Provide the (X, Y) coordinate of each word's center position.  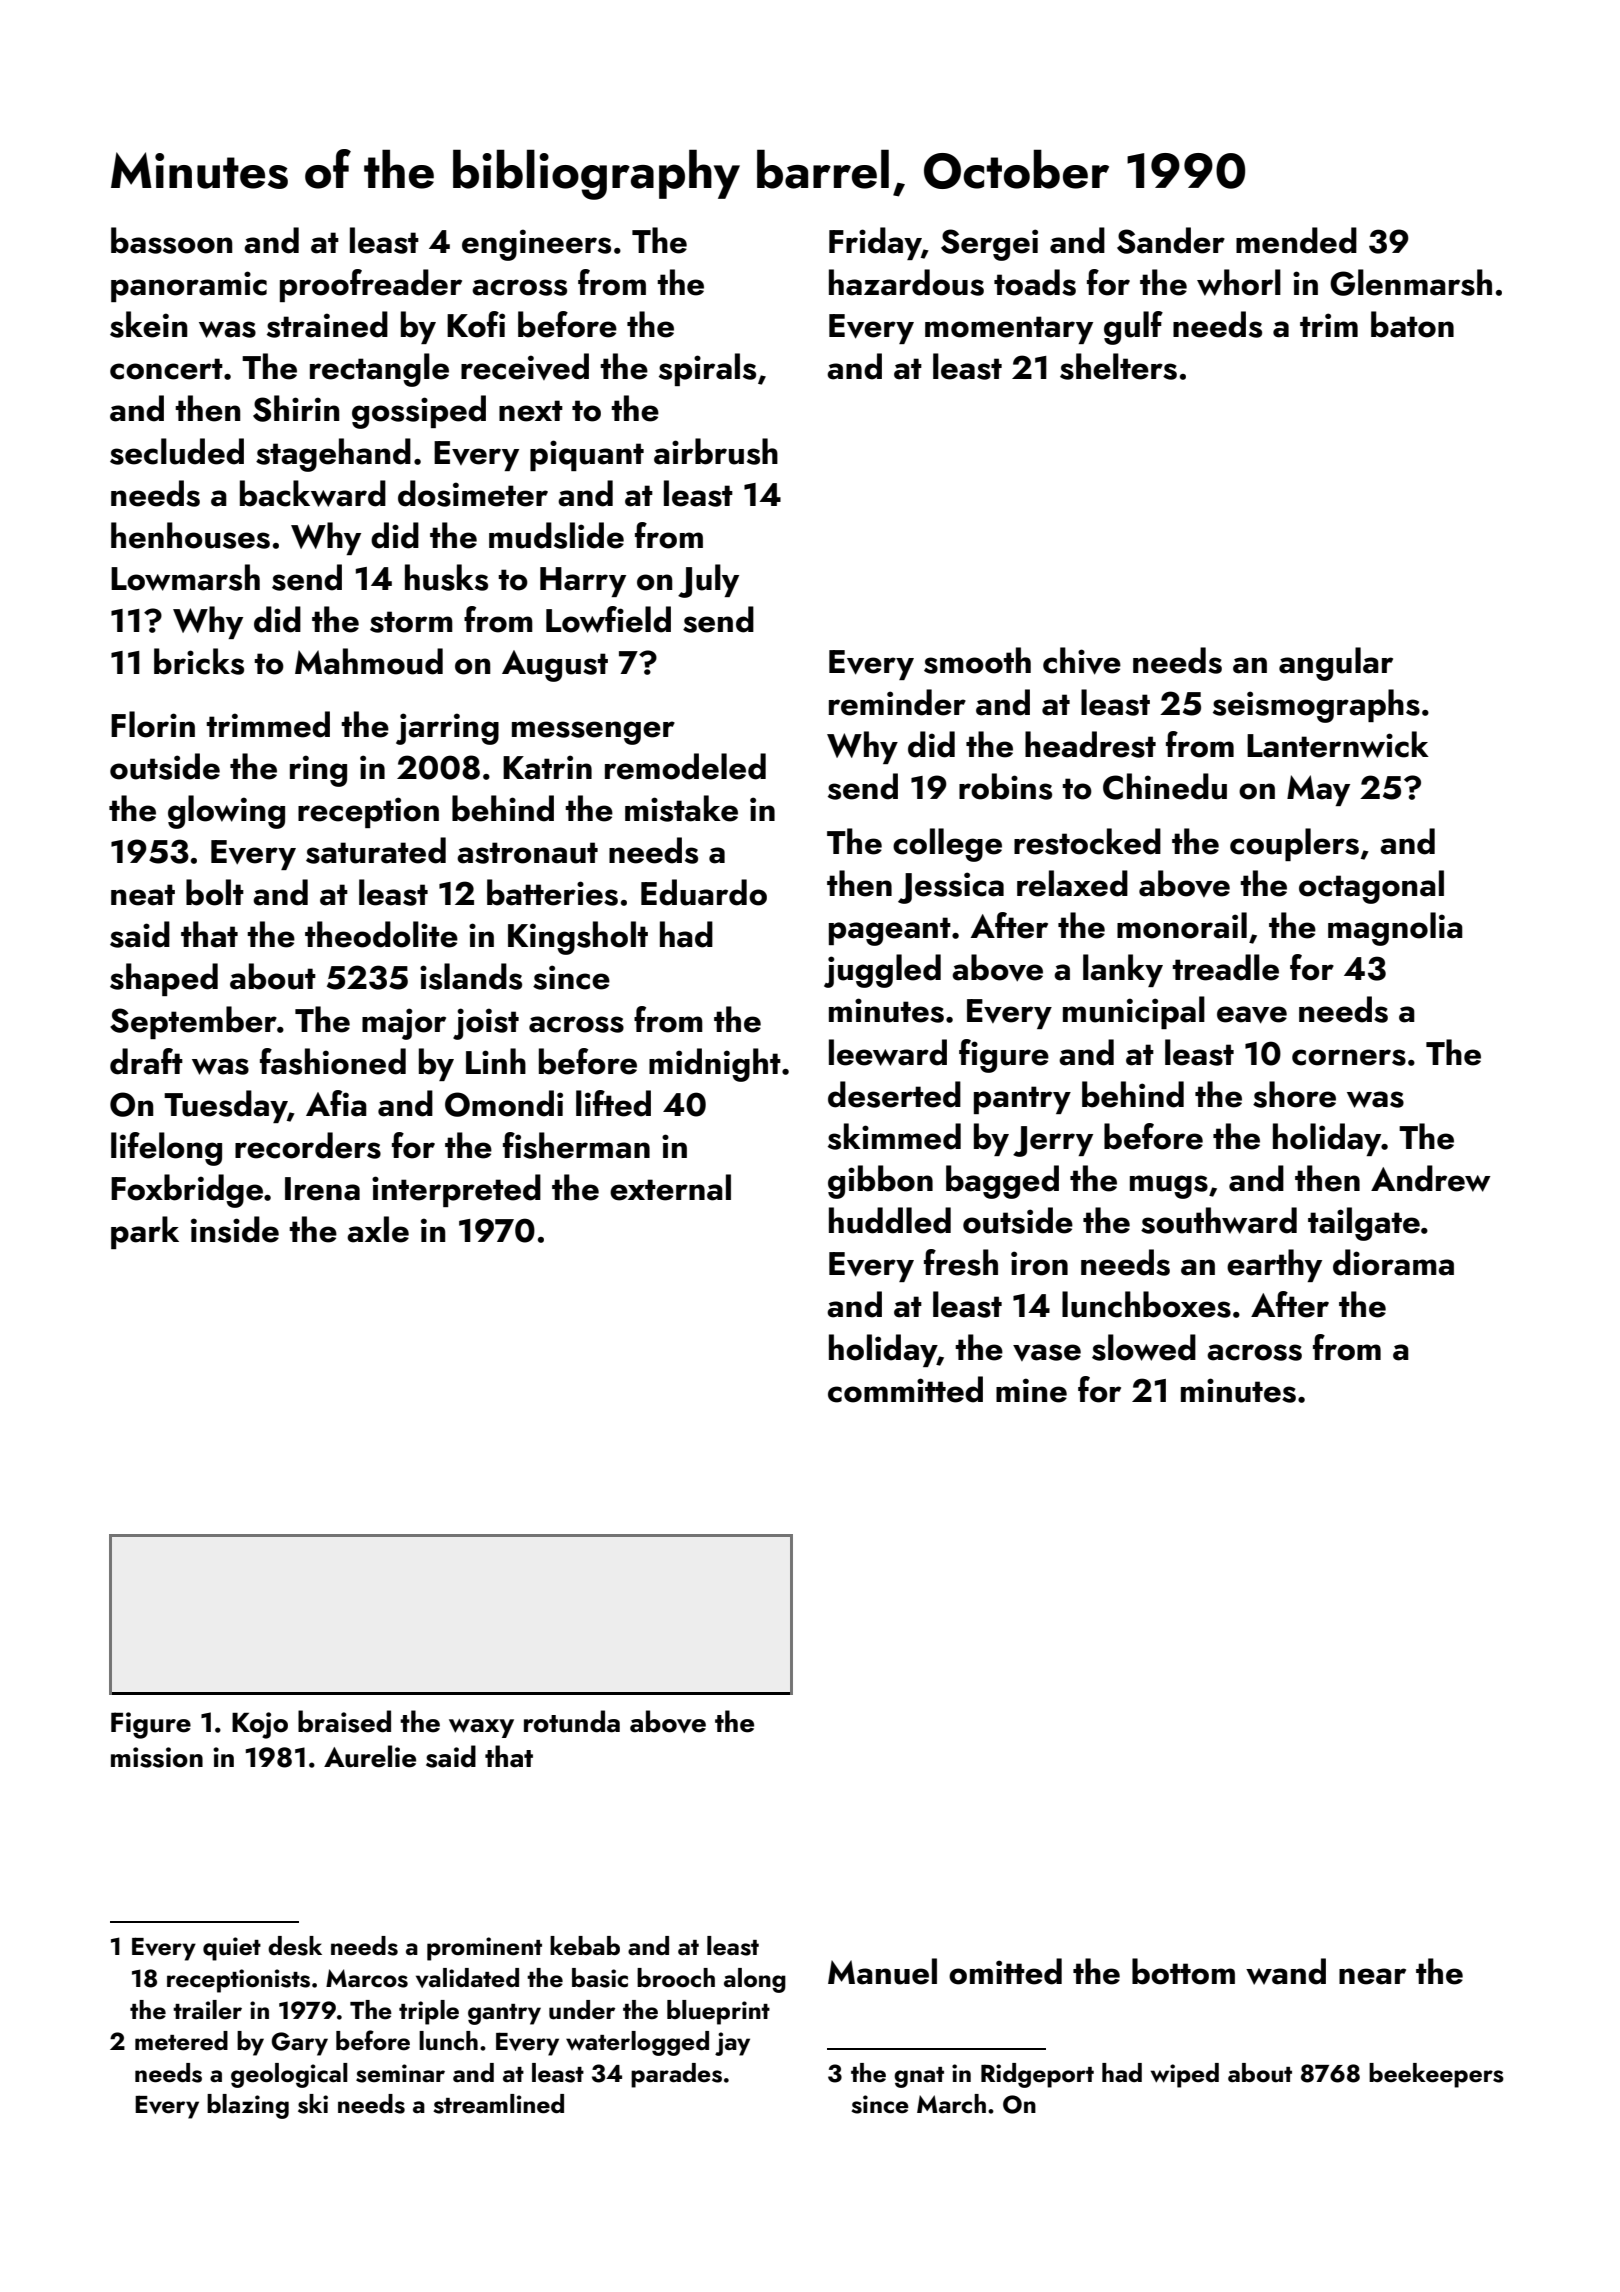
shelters (1118, 366)
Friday (875, 243)
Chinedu (1165, 786)
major (404, 1024)
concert (166, 369)
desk (295, 1946)
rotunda (572, 1721)
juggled (882, 971)
